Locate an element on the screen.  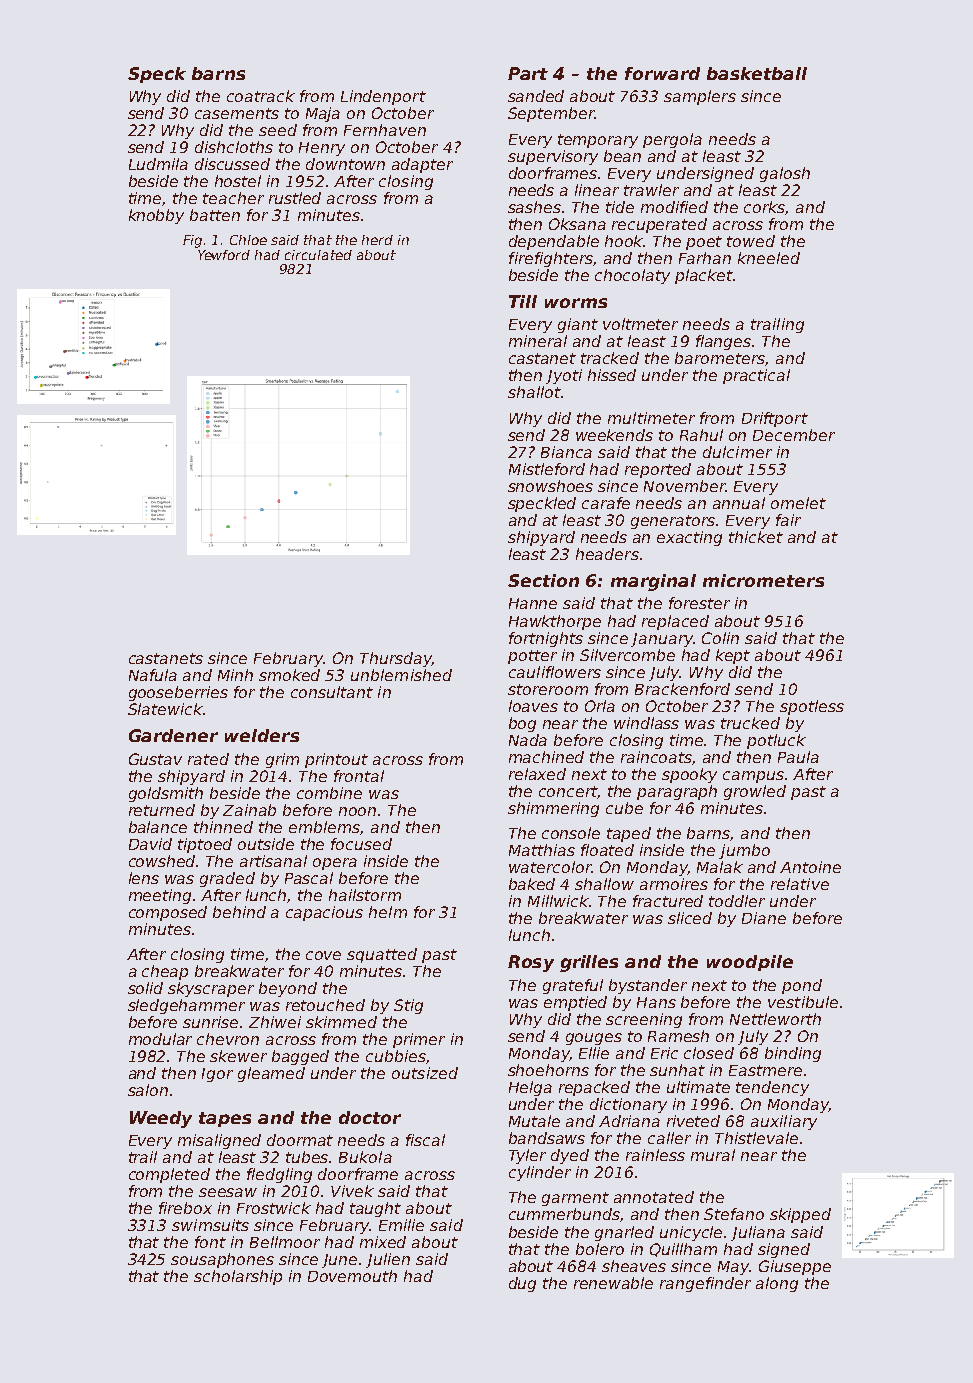
squatted is located at coordinates (382, 955).
